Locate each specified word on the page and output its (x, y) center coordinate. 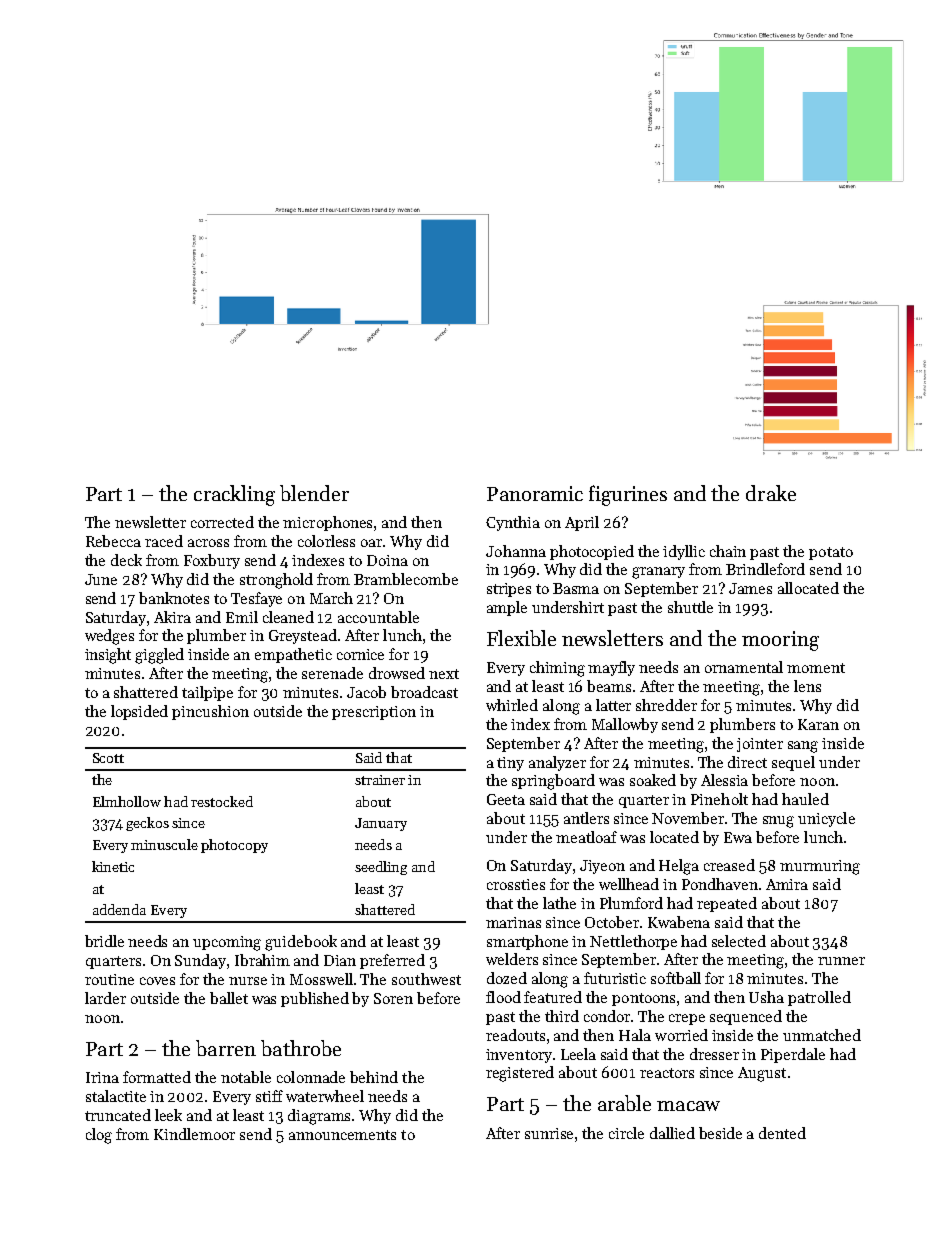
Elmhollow (127, 801)
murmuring (820, 867)
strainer (380, 780)
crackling (234, 495)
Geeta (506, 799)
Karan (818, 724)
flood (503, 997)
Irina (102, 1077)
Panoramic (535, 493)
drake (771, 493)
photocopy (234, 846)
